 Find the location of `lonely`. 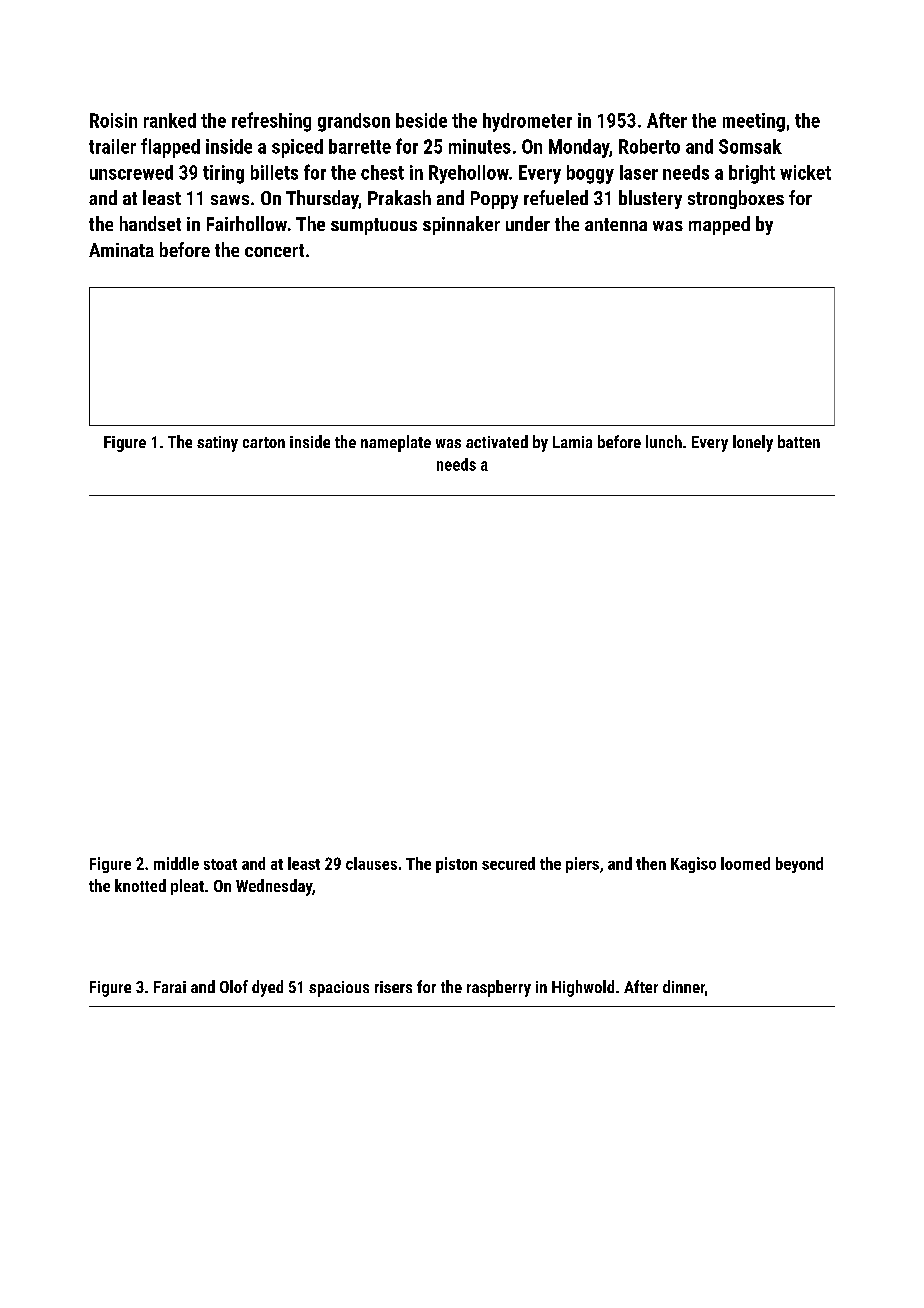

lonely is located at coordinates (753, 443).
